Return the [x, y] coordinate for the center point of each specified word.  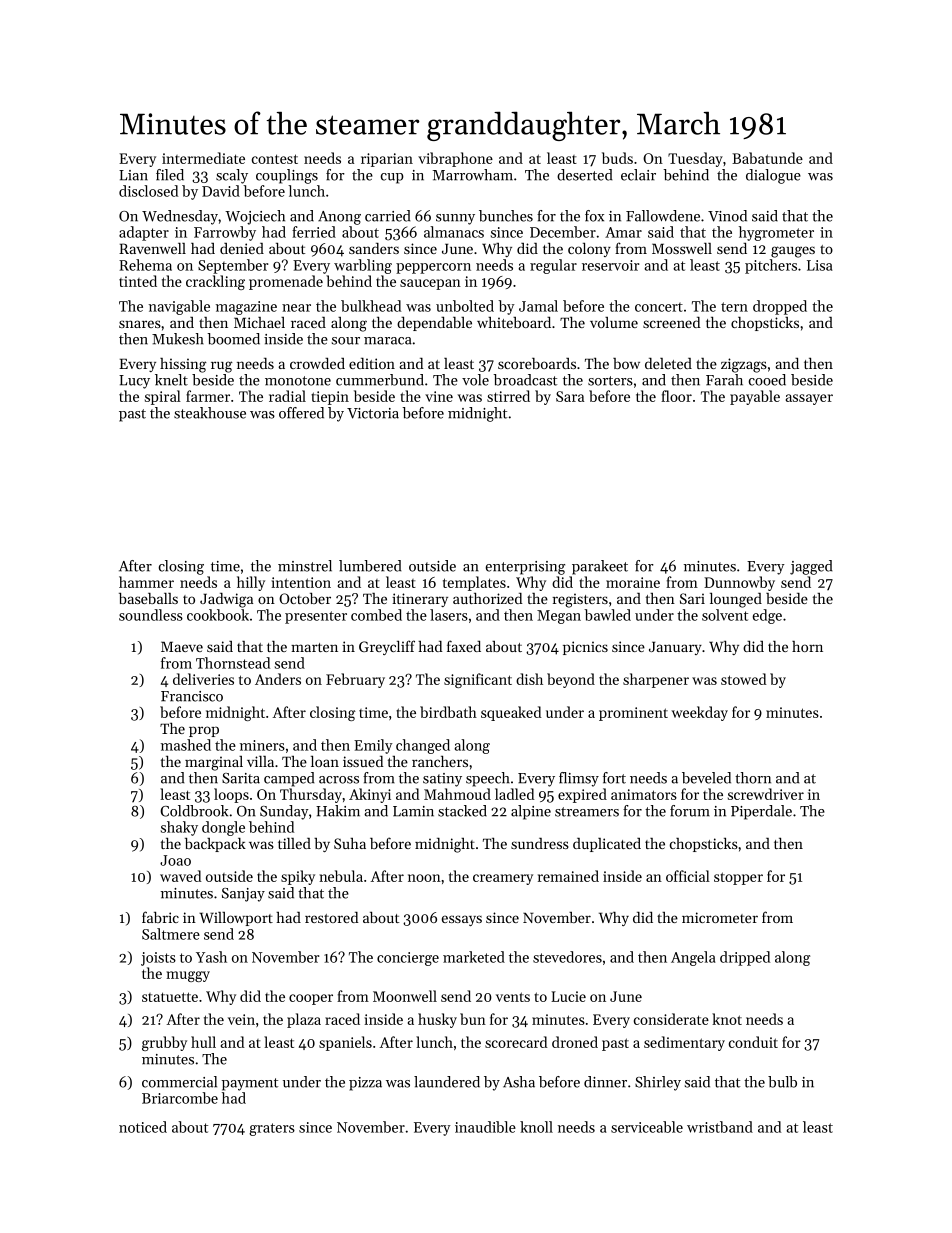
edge [767, 616]
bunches [506, 216]
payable [755, 397]
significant [478, 680]
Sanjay [243, 895]
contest [275, 159]
